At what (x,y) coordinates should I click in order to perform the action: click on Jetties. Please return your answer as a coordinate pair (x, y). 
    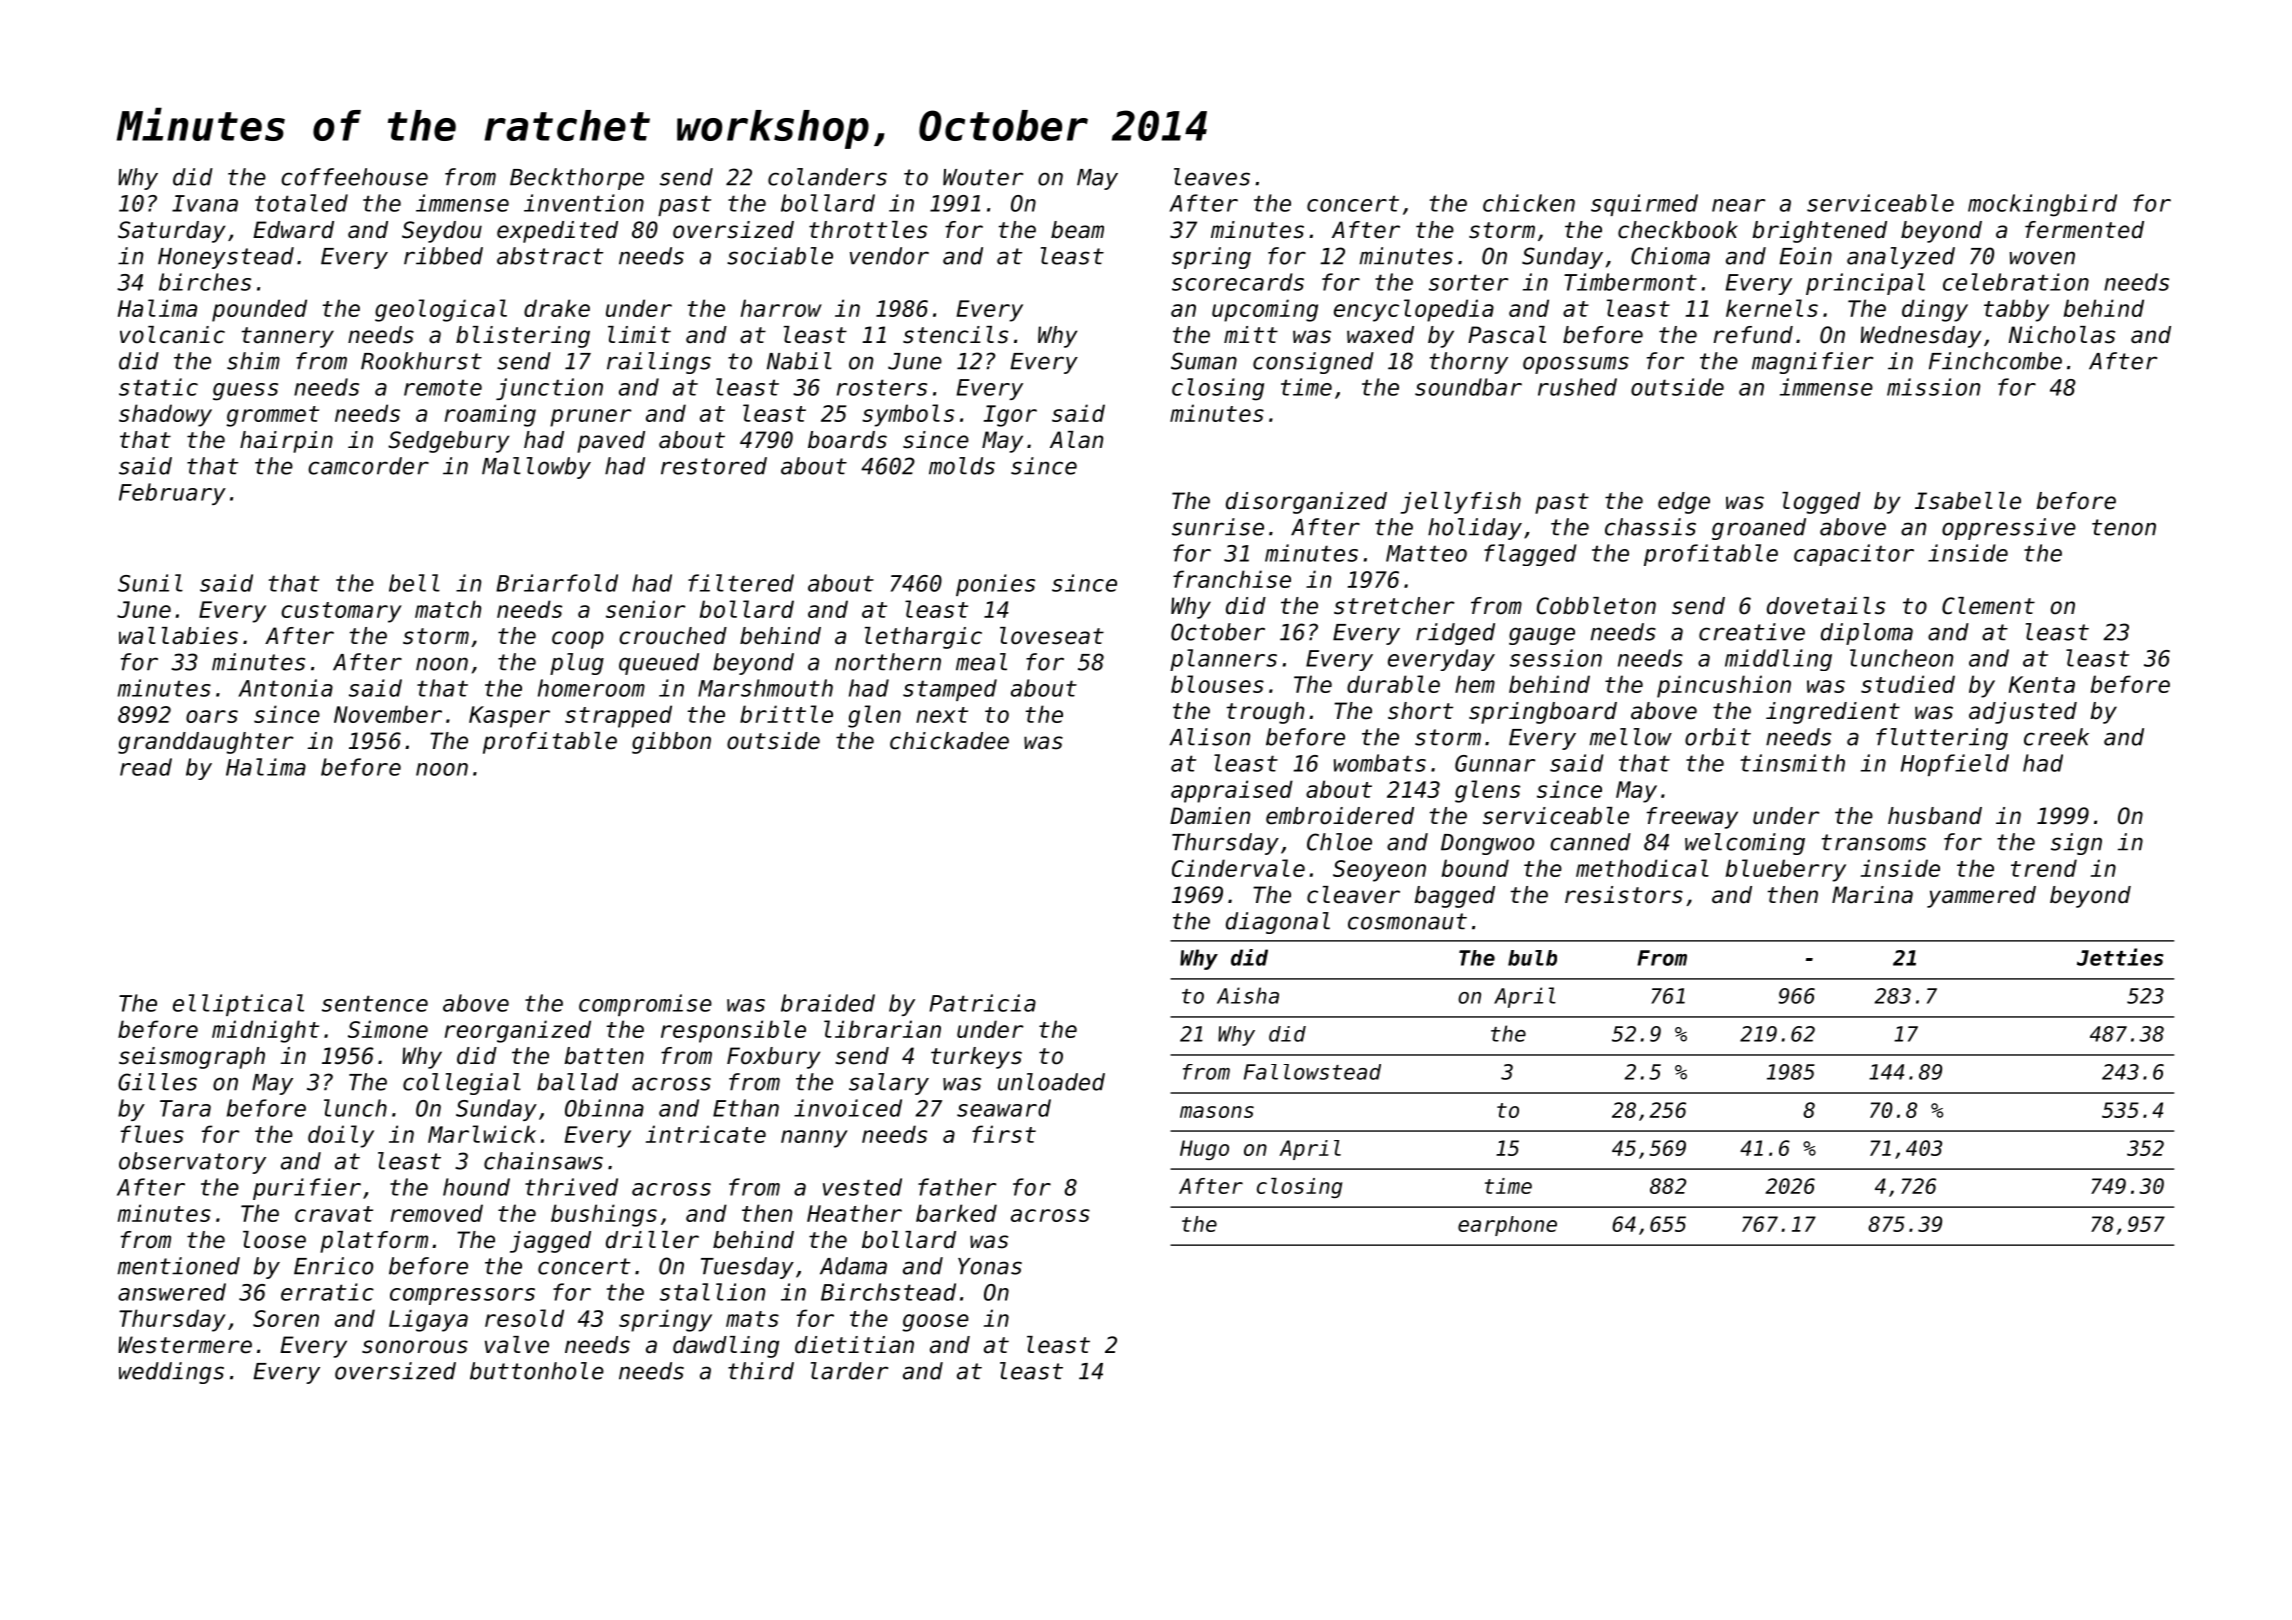
    Looking at the image, I should click on (2120, 957).
